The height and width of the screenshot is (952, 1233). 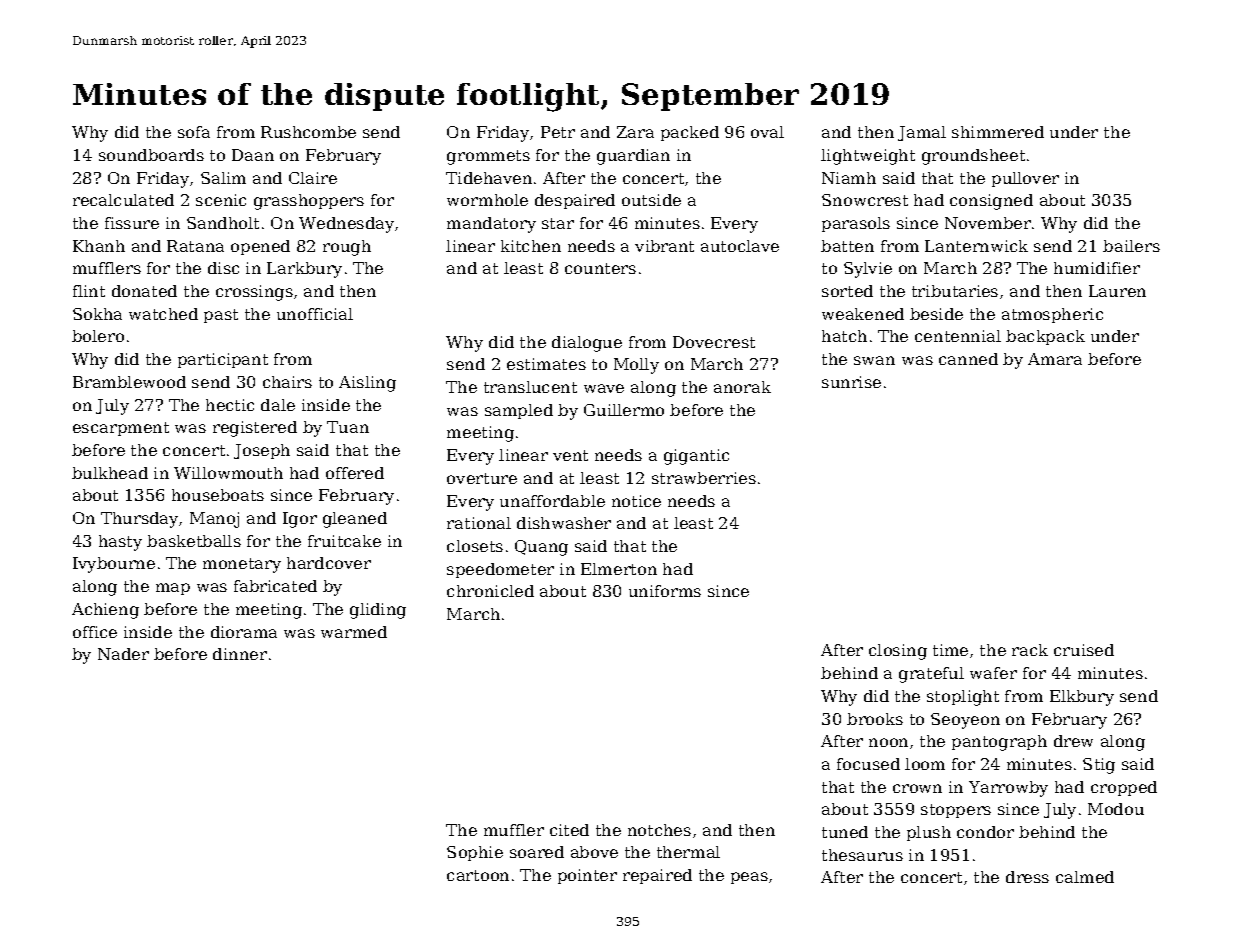 I want to click on dinner, so click(x=240, y=654).
